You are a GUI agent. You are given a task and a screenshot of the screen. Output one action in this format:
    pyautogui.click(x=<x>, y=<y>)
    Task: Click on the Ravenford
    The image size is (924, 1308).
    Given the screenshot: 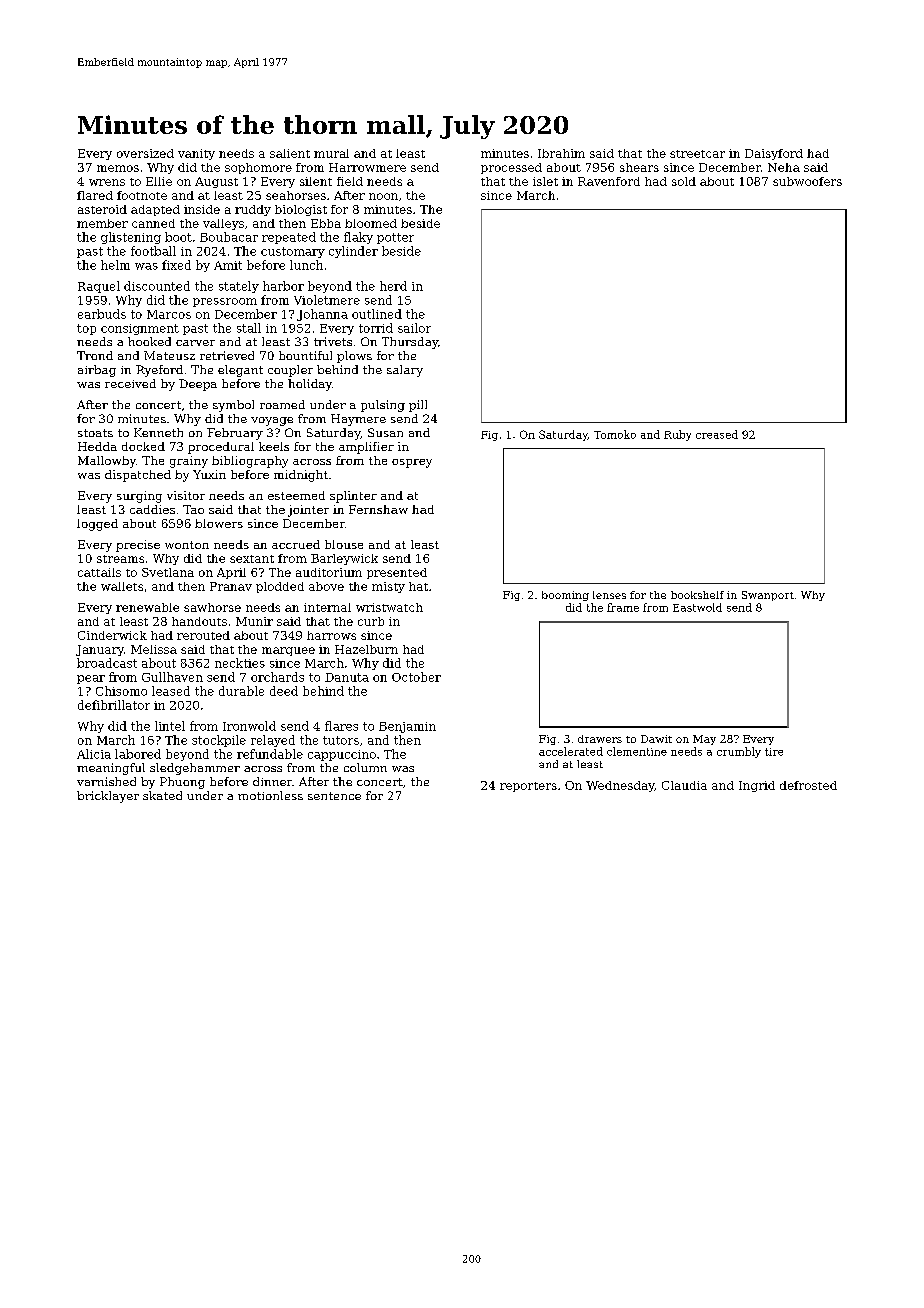 What is the action you would take?
    pyautogui.click(x=609, y=181)
